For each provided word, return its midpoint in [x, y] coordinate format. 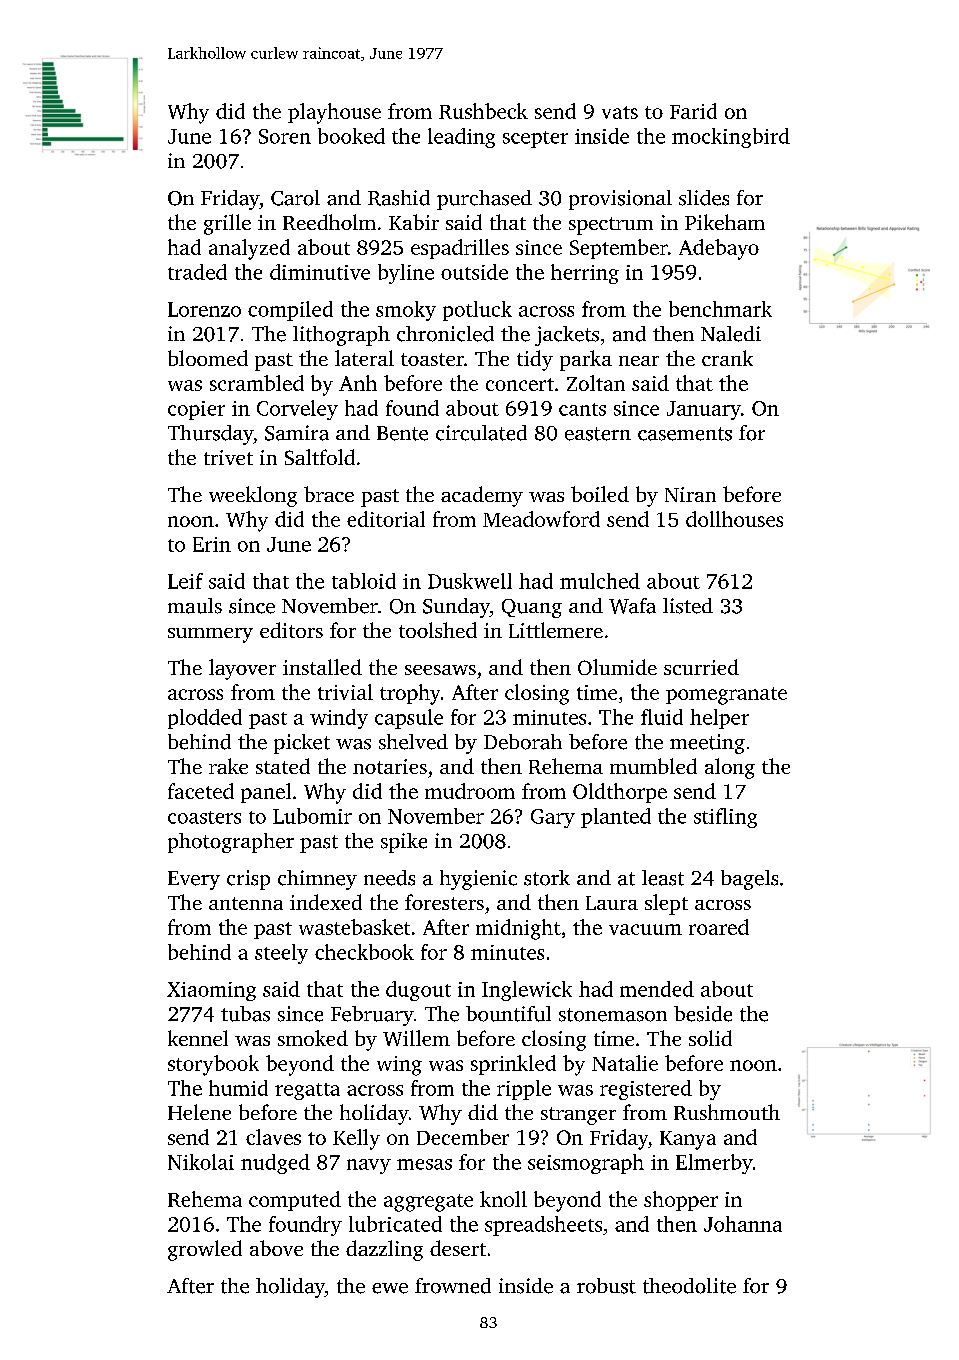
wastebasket [354, 927]
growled [205, 1250]
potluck [477, 311]
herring [585, 274]
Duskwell [470, 581]
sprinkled [513, 1065]
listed [688, 606]
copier [196, 410]
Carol [295, 198]
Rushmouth [727, 1112]
